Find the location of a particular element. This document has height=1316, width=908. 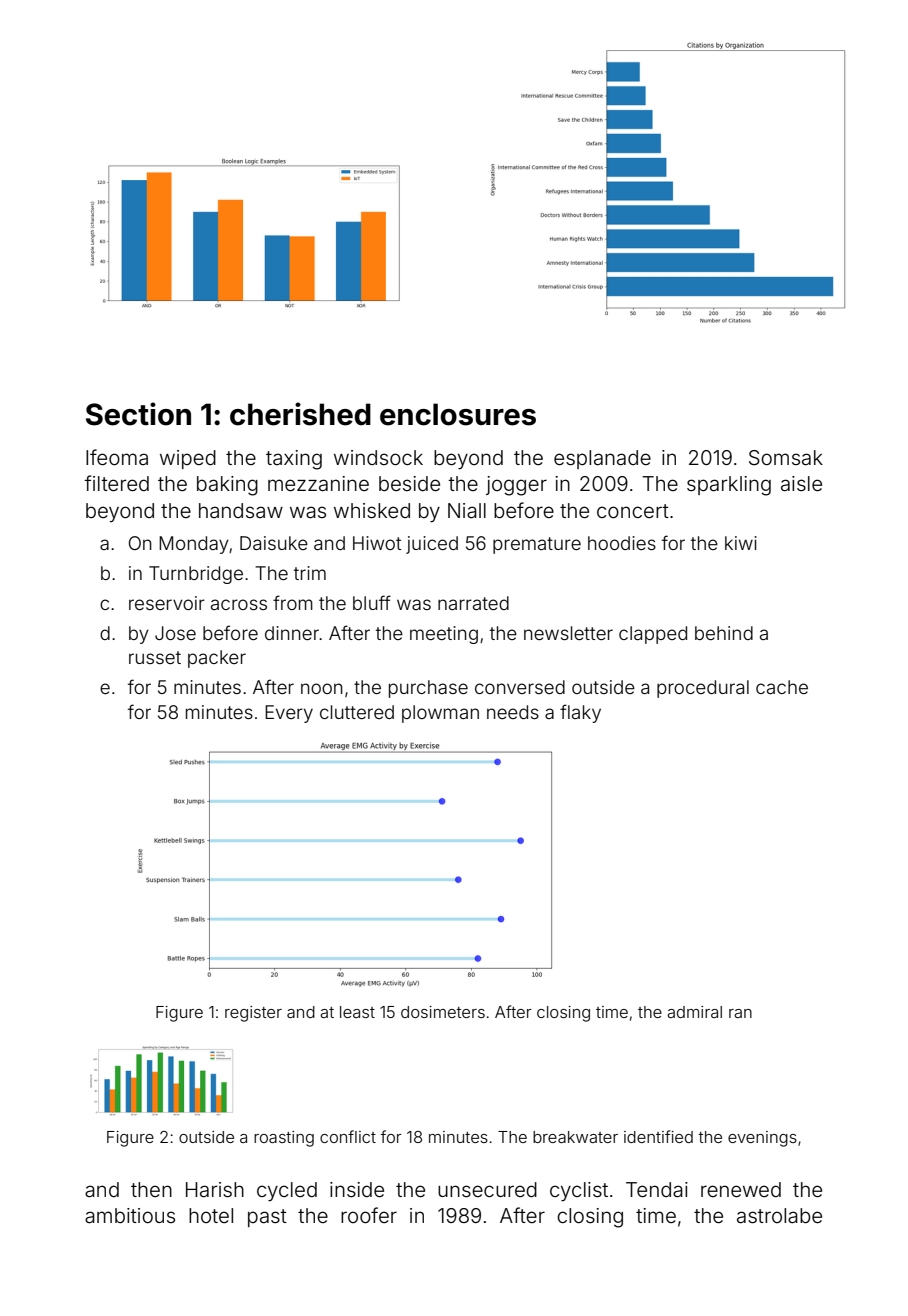

Every is located at coordinates (289, 714).
